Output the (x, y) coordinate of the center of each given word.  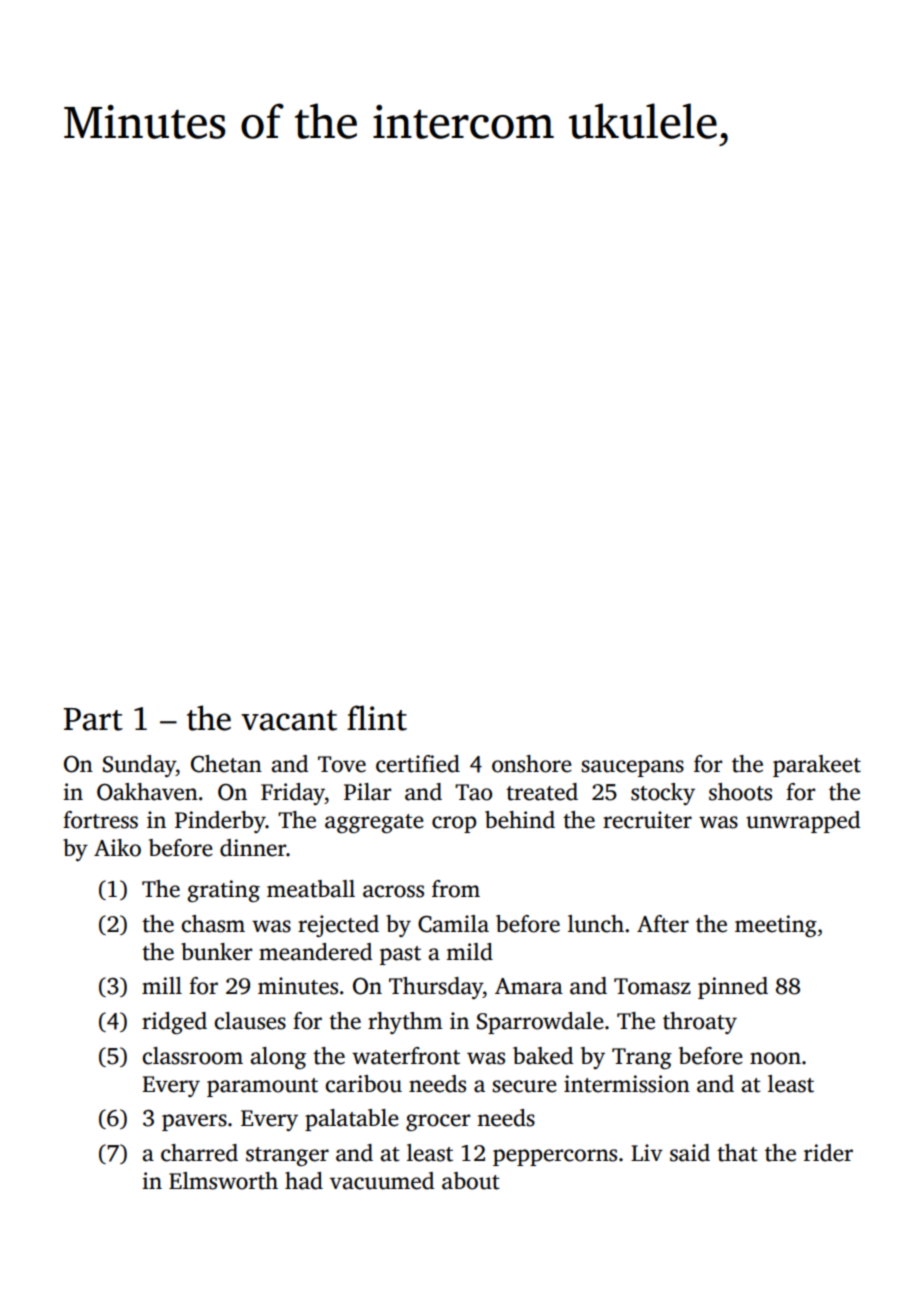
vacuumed (382, 1181)
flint (377, 718)
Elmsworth (223, 1181)
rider (828, 1153)
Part (93, 719)
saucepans (632, 768)
